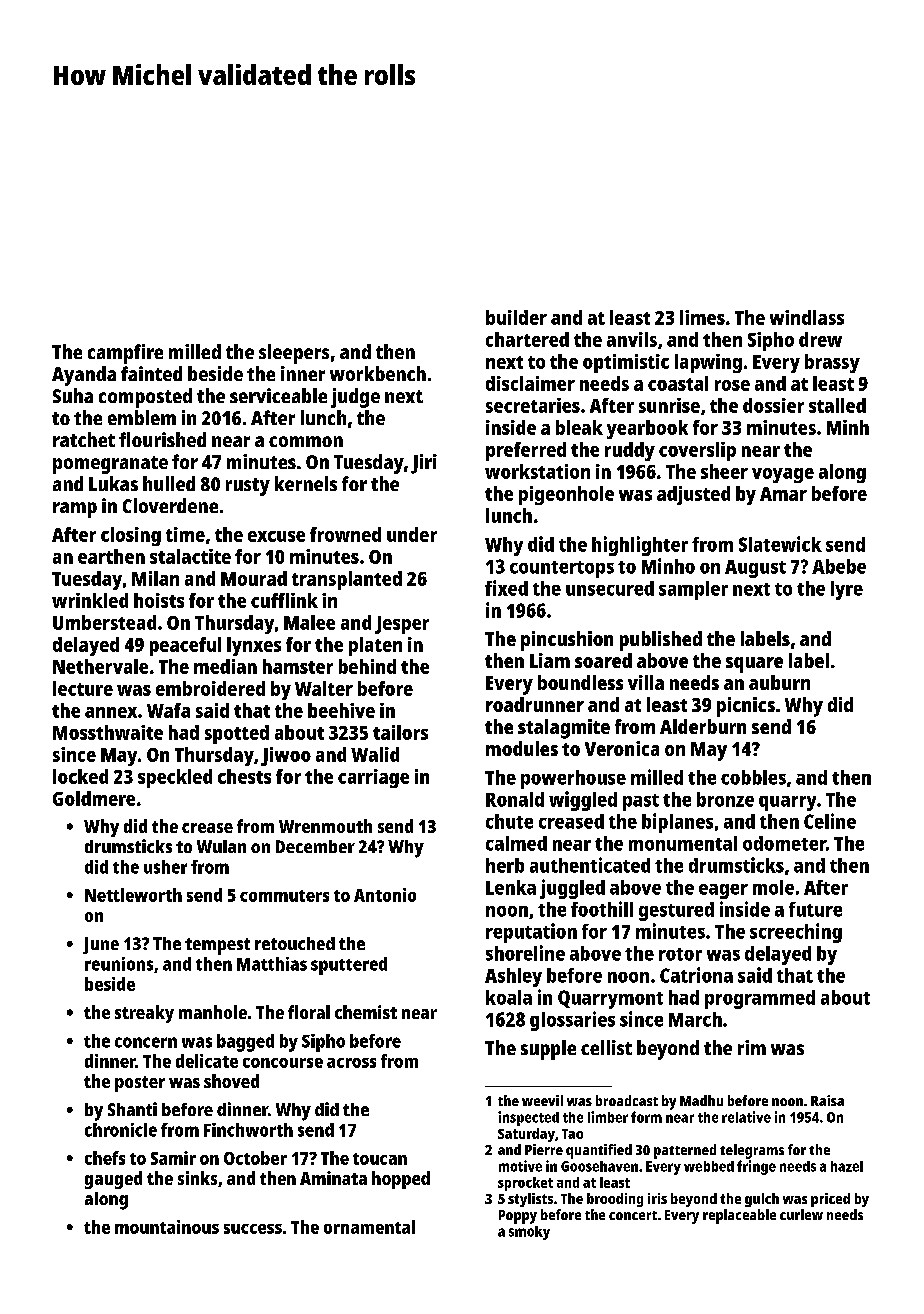  I want to click on odometer, so click(784, 843).
